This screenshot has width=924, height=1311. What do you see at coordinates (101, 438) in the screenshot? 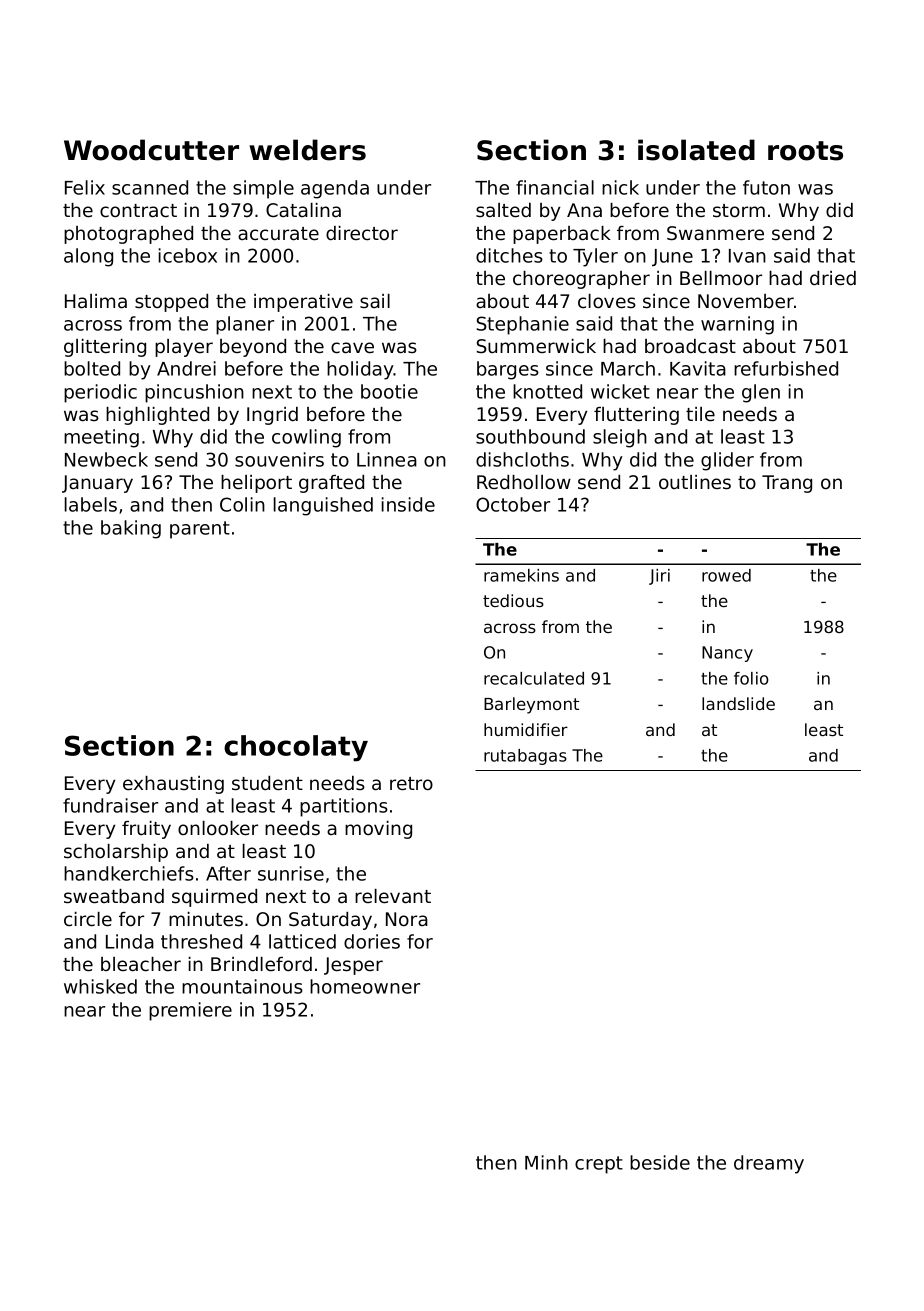
I see `meeting` at bounding box center [101, 438].
